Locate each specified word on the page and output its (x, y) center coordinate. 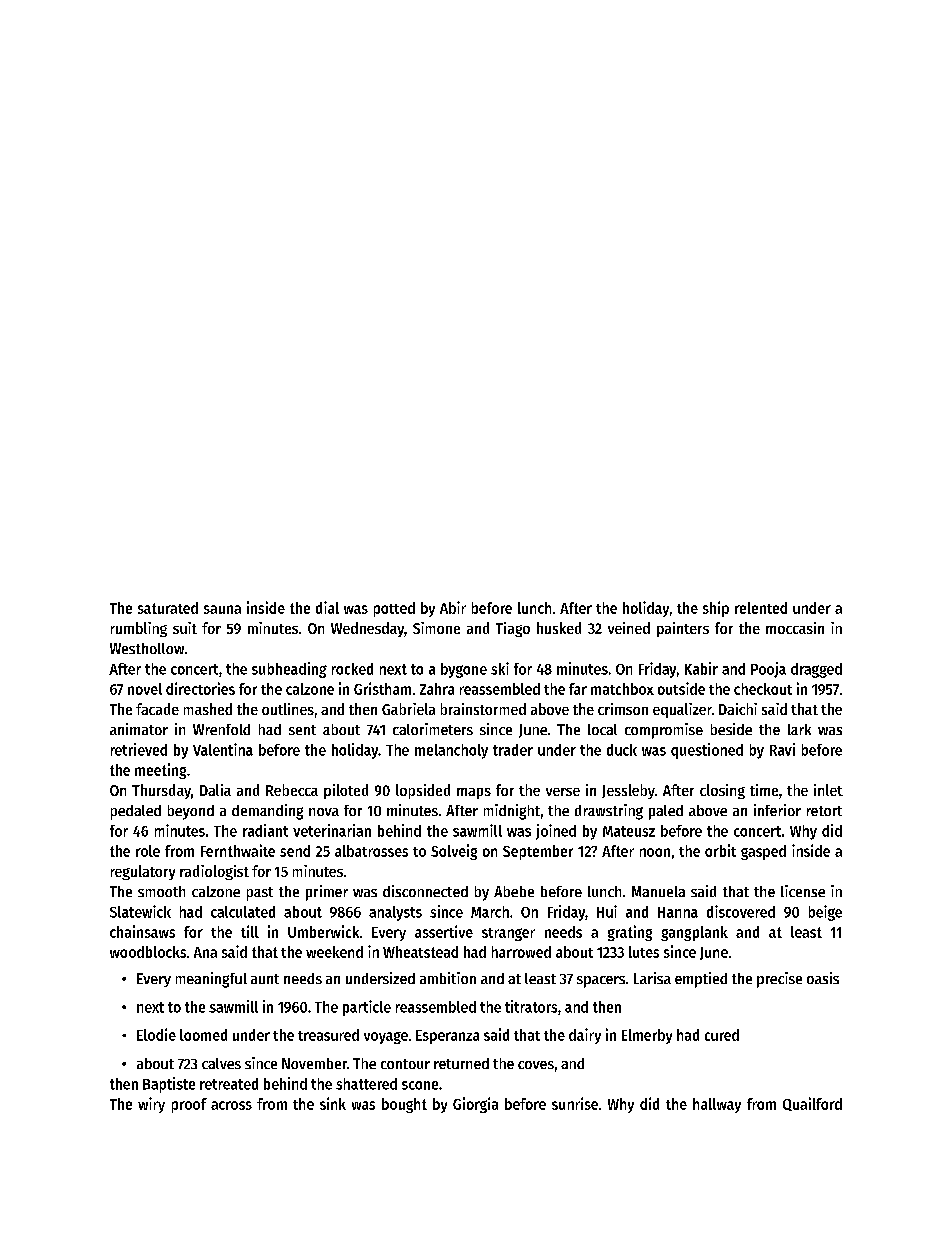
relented (761, 608)
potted (394, 609)
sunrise (575, 1103)
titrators (531, 1006)
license (803, 891)
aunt (265, 979)
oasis (823, 978)
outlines (288, 709)
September (538, 852)
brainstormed (483, 709)
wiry (151, 1105)
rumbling (139, 629)
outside (681, 688)
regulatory (143, 872)
